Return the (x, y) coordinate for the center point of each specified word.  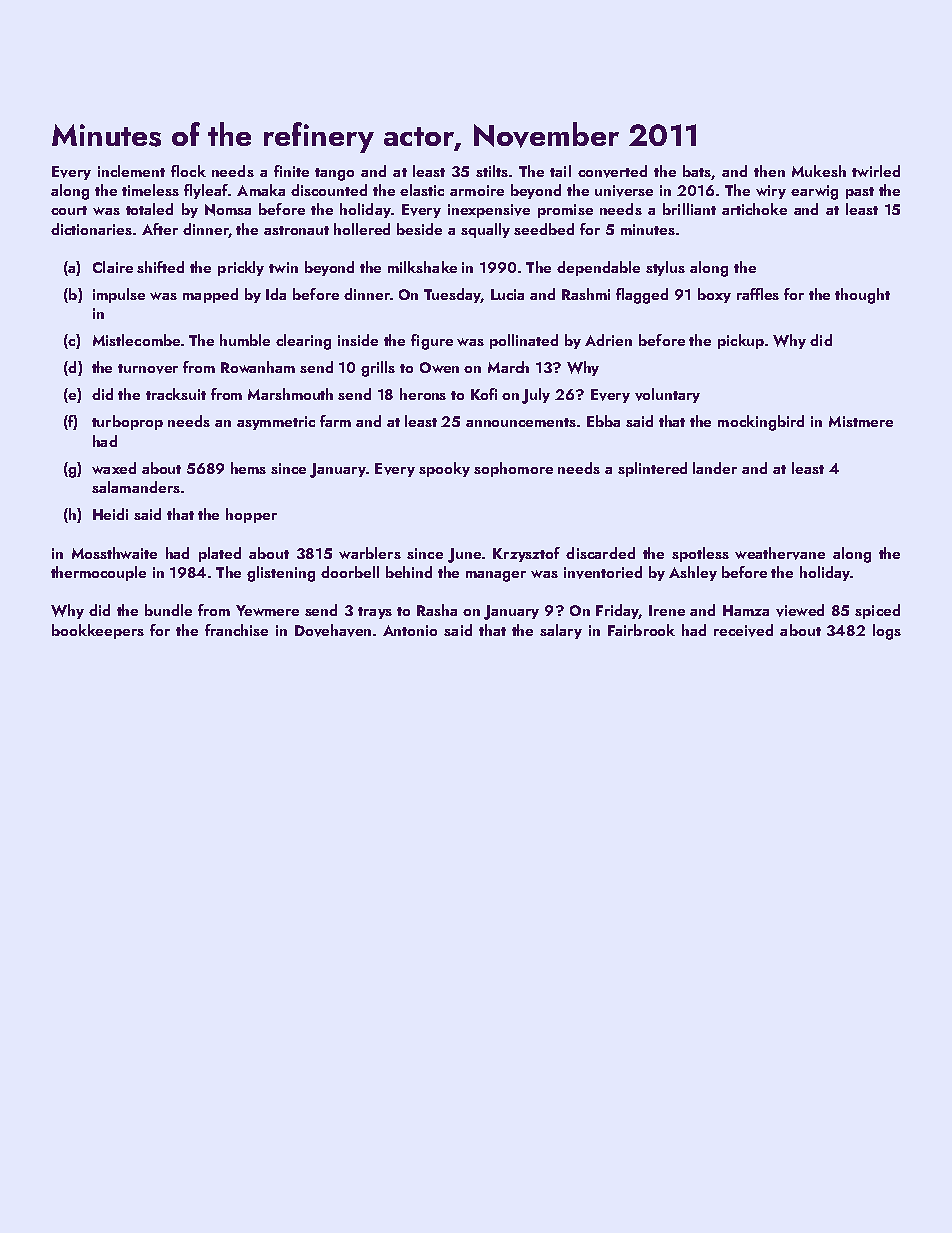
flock (188, 171)
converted (612, 171)
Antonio (410, 630)
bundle (168, 610)
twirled (876, 171)
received (743, 630)
